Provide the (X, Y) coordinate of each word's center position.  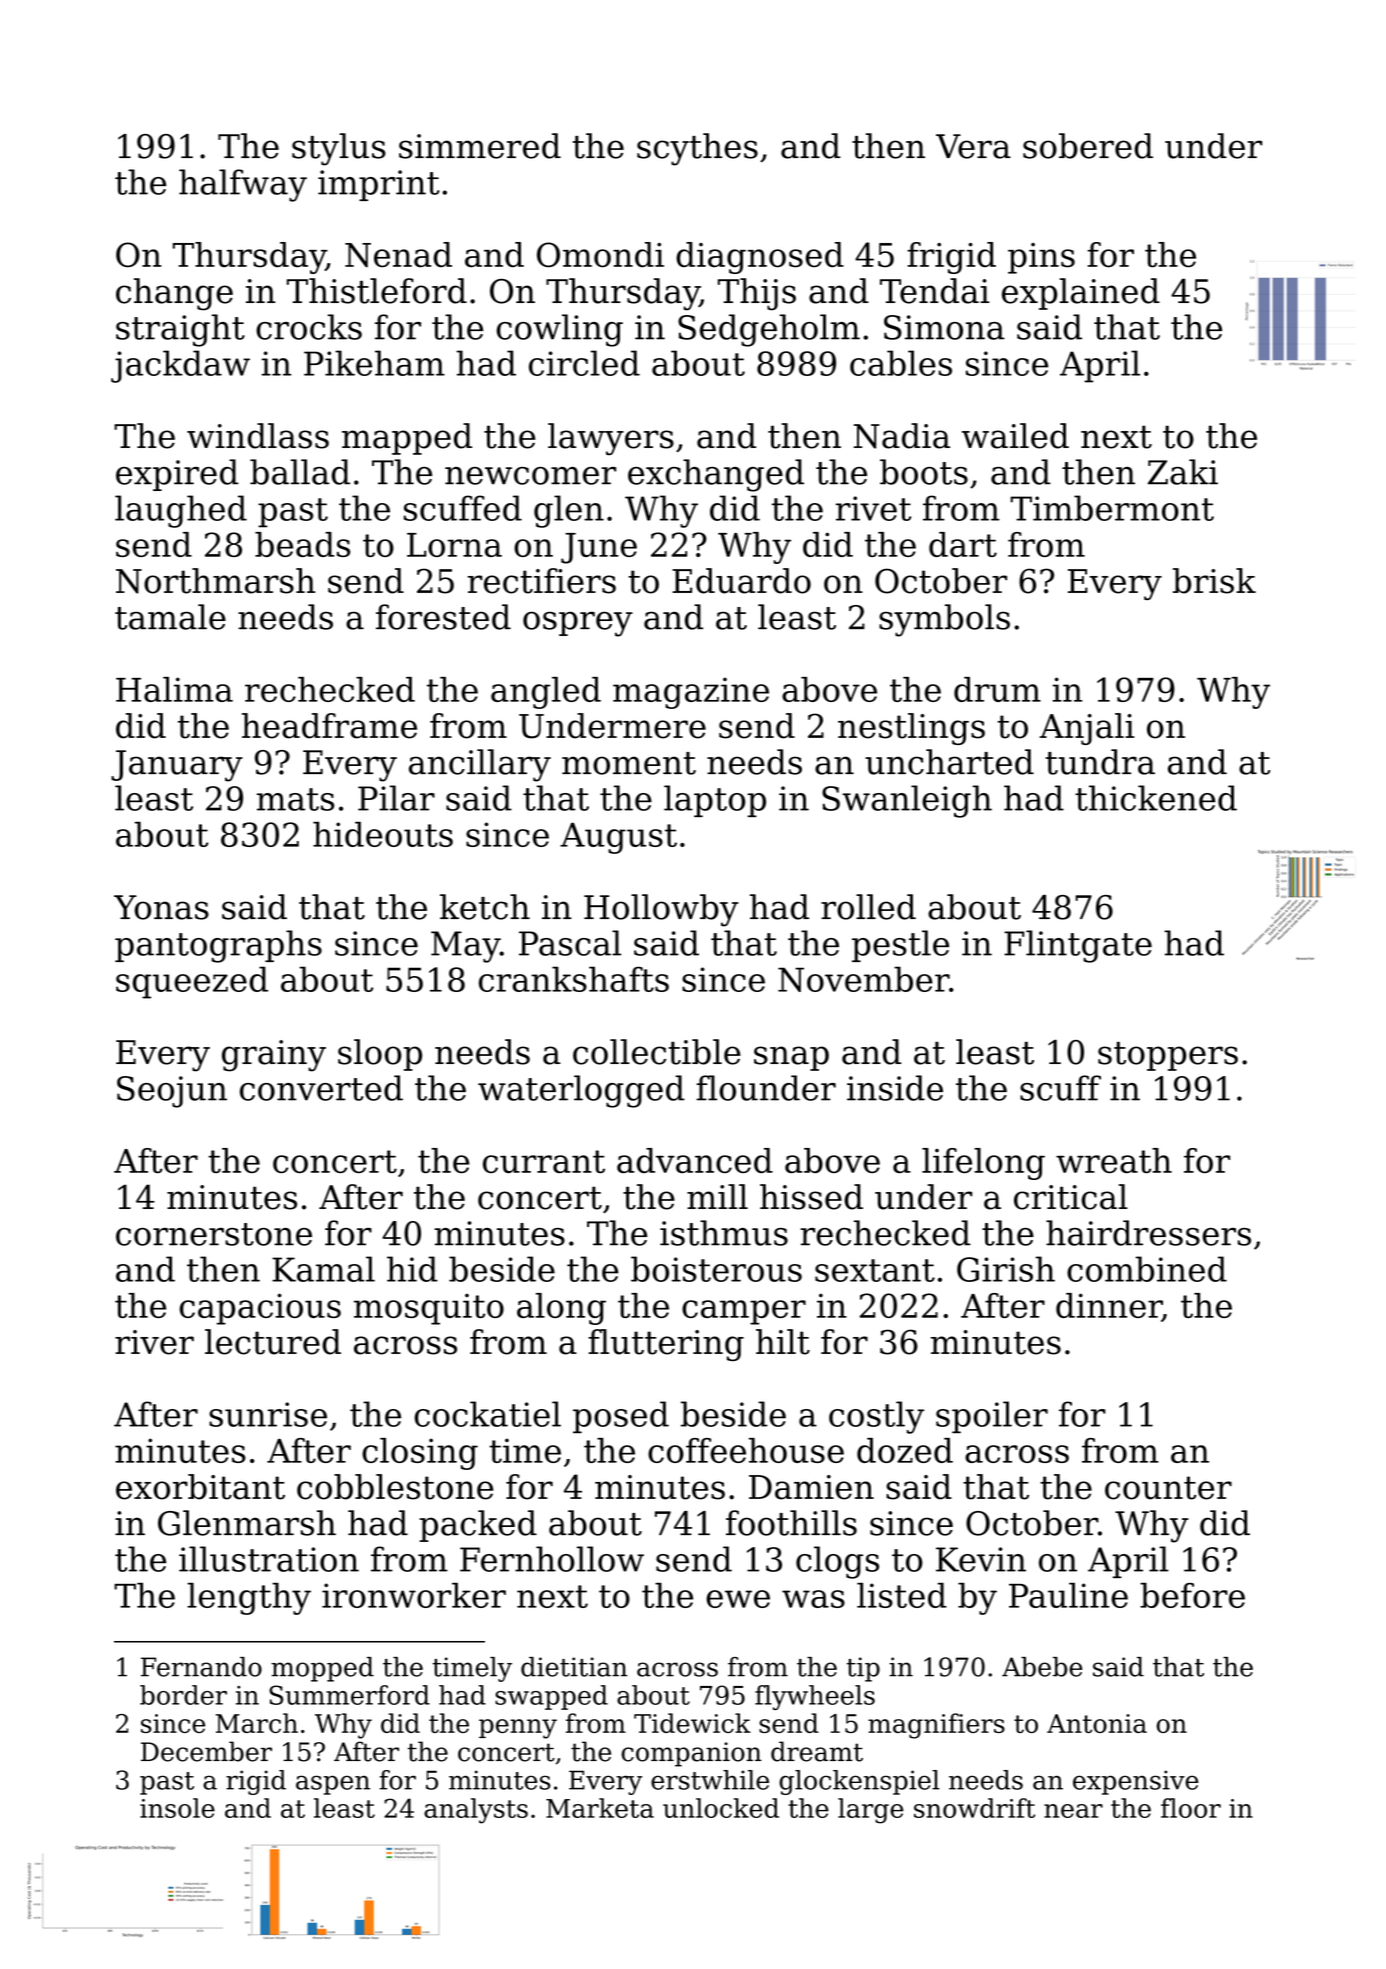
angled (546, 693)
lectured (273, 1342)
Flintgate (1078, 946)
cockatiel (487, 1414)
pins (1041, 258)
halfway (243, 185)
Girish (1006, 1269)
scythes (697, 149)
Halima (174, 689)
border (183, 1695)
